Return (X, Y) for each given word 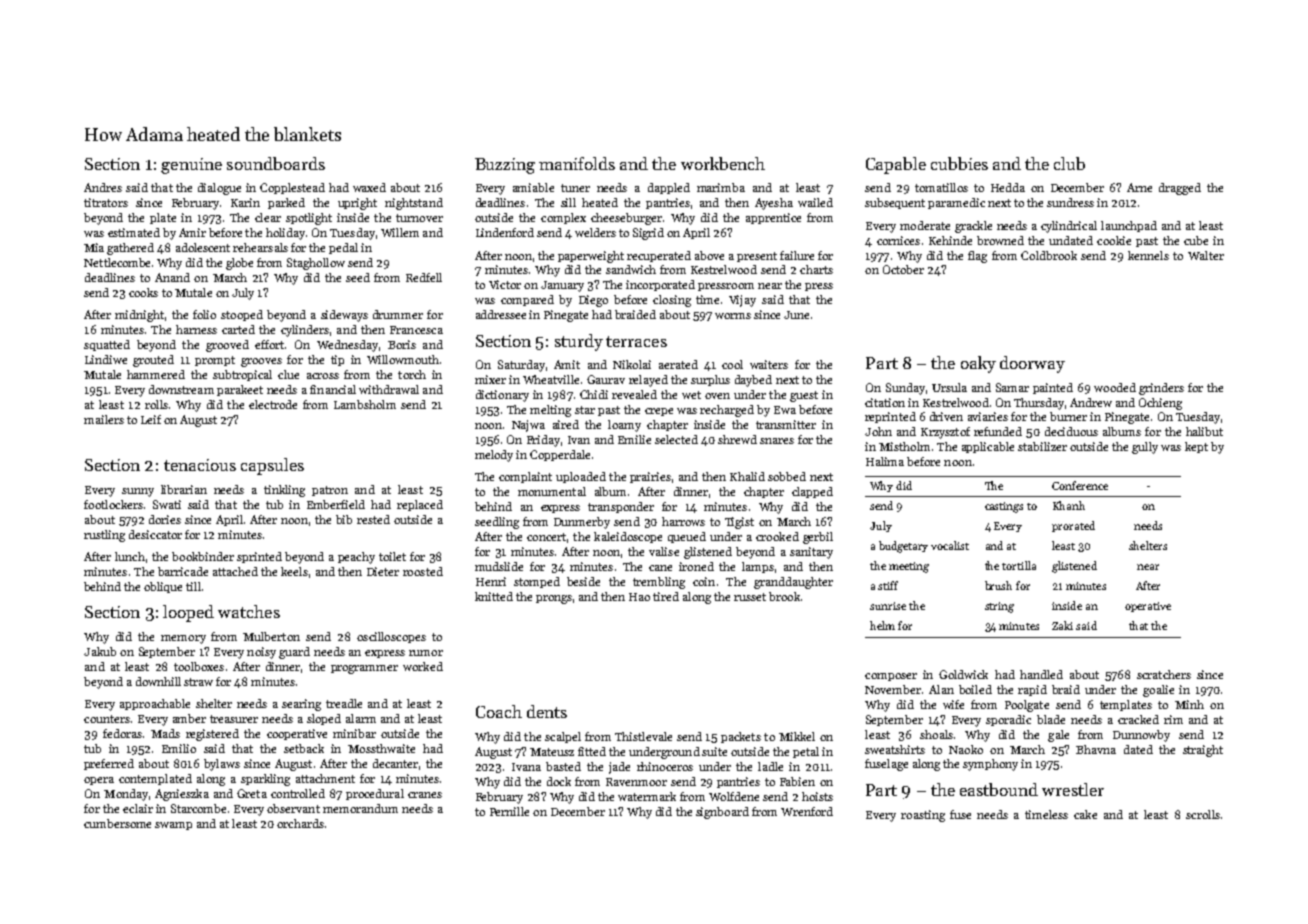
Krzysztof (945, 433)
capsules (272, 466)
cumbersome (117, 823)
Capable (896, 165)
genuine (191, 166)
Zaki (1062, 625)
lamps (758, 567)
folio (204, 314)
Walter (1206, 255)
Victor (505, 284)
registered (212, 735)
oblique (163, 587)
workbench (723, 163)
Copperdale (560, 455)
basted (563, 766)
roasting (923, 816)
